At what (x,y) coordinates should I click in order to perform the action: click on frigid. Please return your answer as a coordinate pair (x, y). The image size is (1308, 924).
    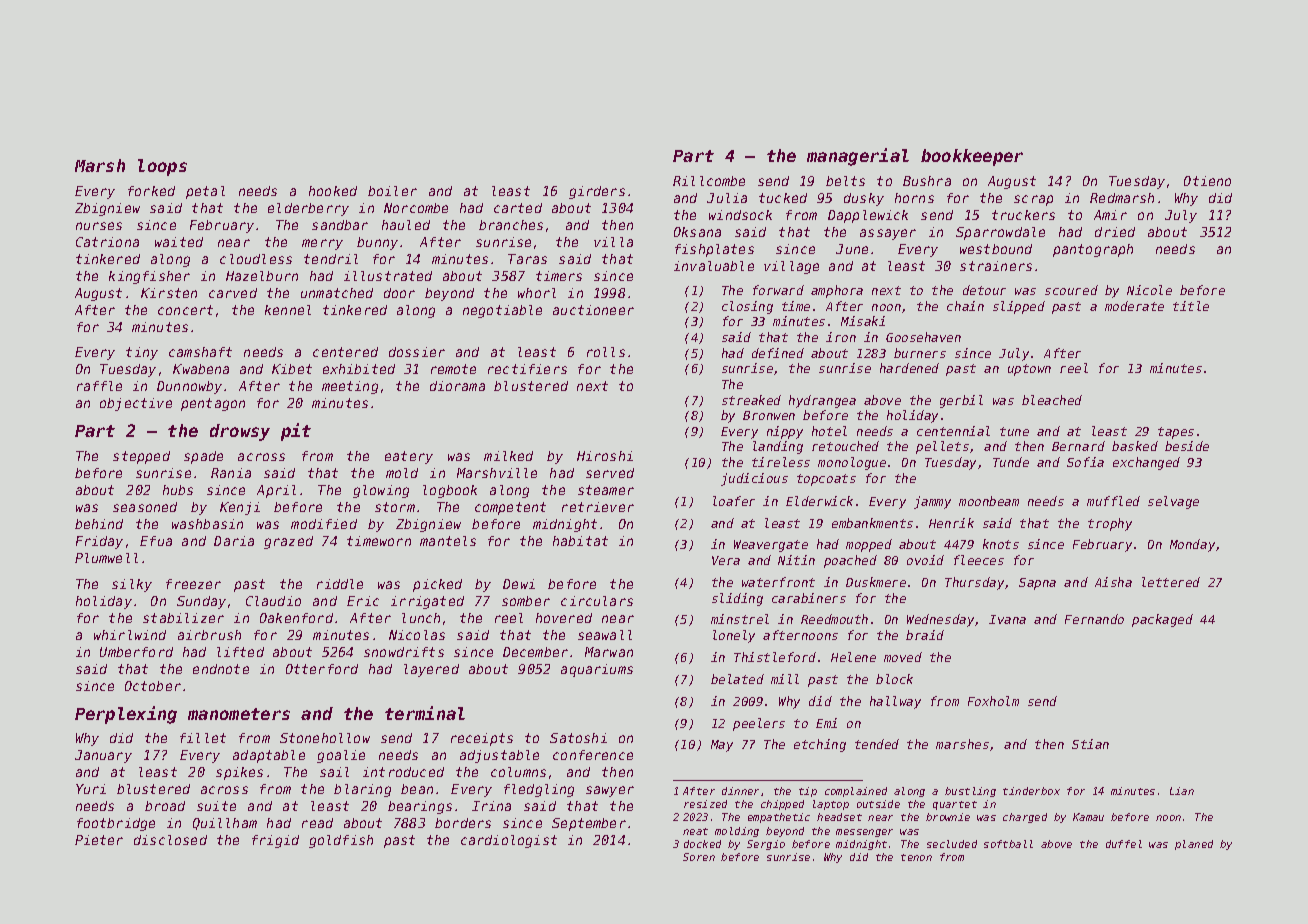
    Looking at the image, I should click on (275, 841).
